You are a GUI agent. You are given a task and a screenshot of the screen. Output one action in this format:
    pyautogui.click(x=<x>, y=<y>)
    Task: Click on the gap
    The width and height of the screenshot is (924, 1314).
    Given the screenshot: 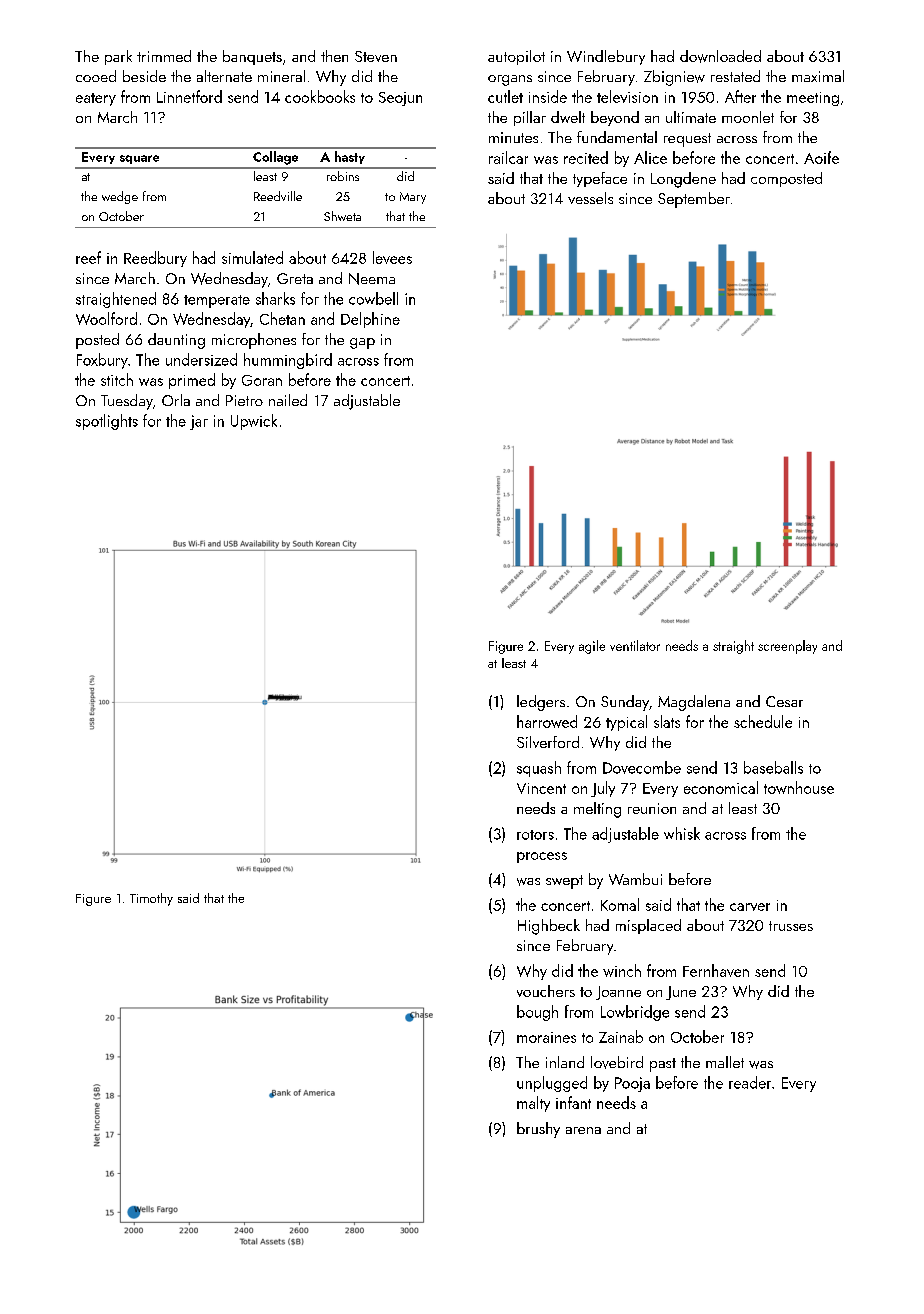 What is the action you would take?
    pyautogui.click(x=362, y=343)
